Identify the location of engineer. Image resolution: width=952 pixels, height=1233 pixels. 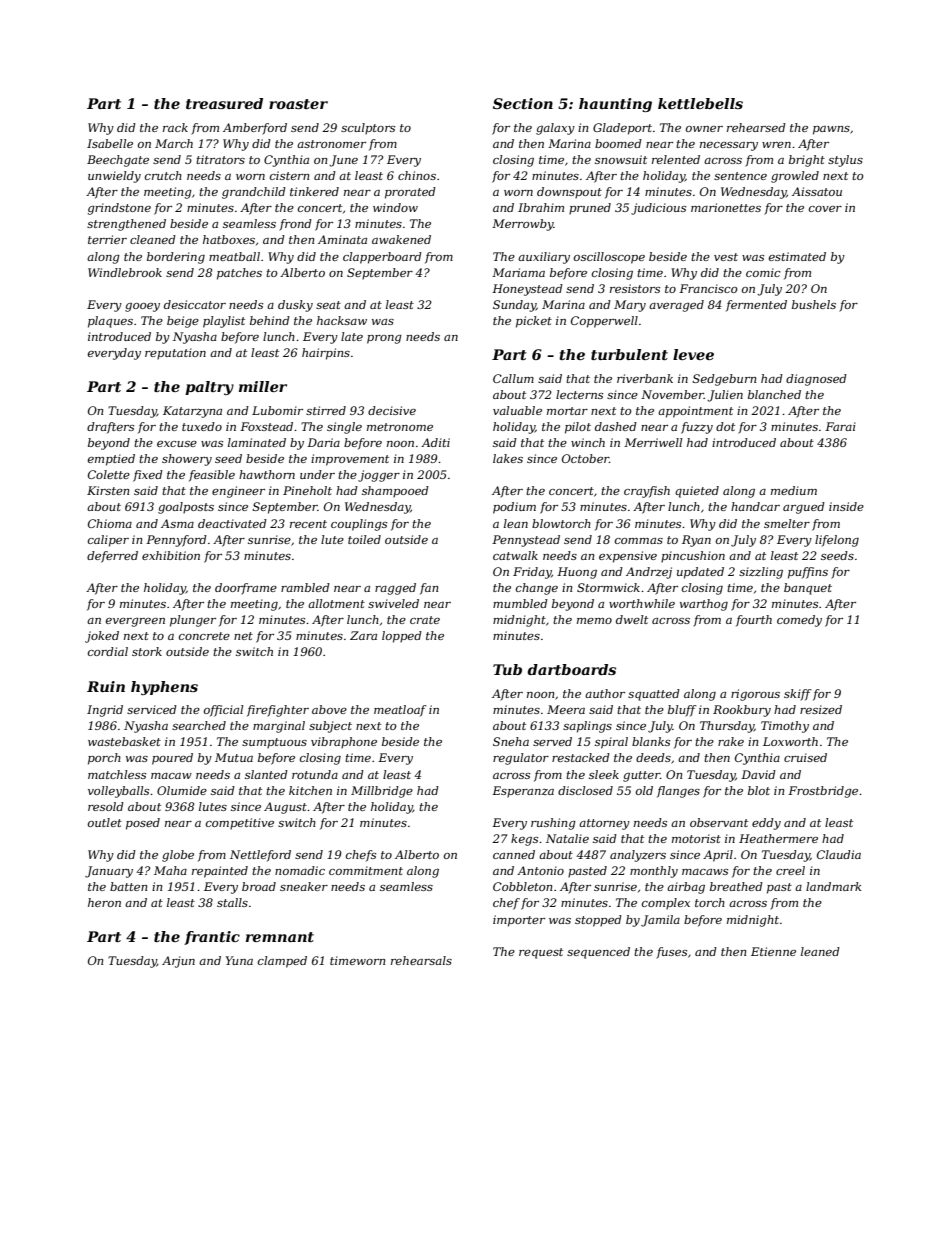
(238, 492).
